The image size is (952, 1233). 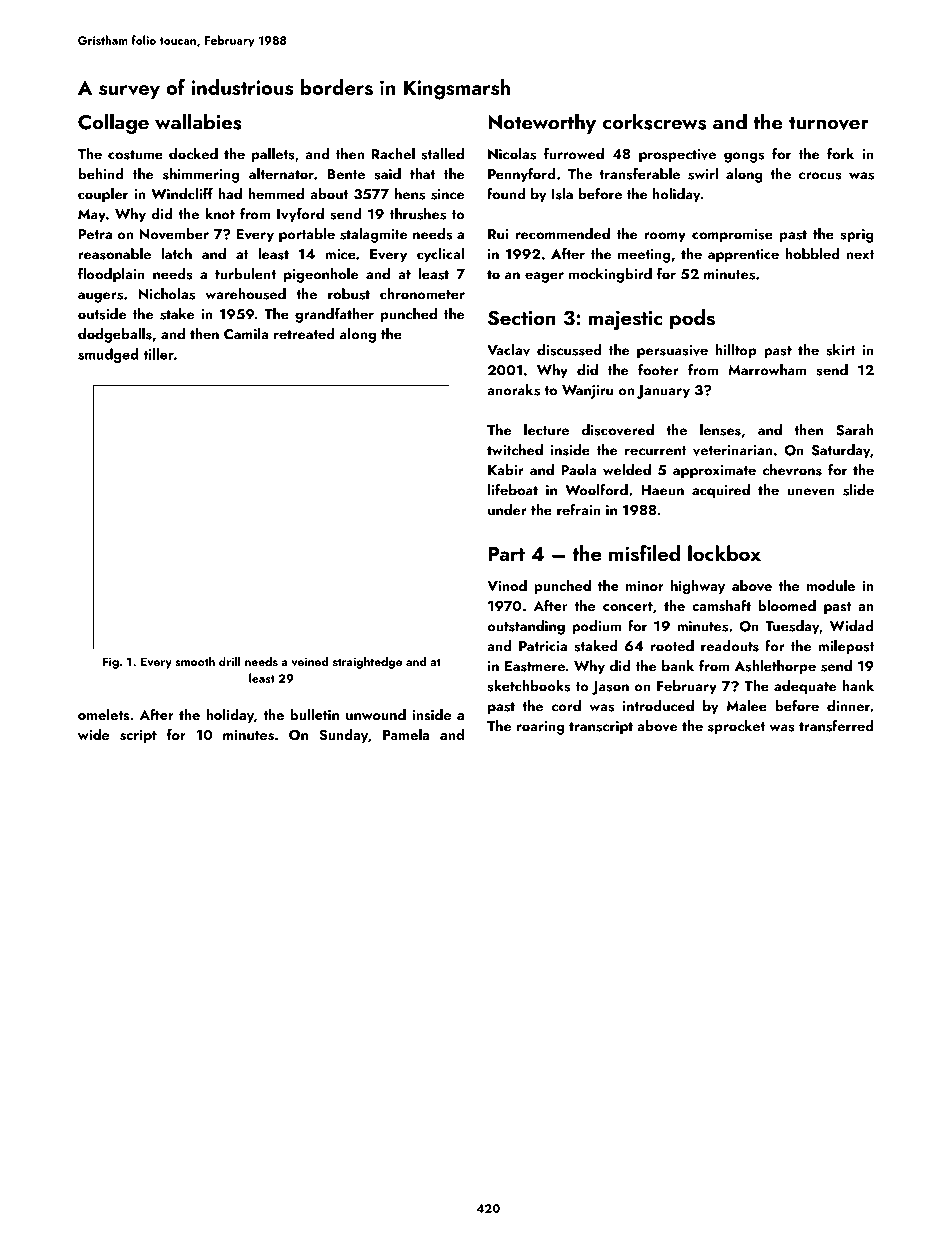 I want to click on uneven, so click(x=811, y=492).
